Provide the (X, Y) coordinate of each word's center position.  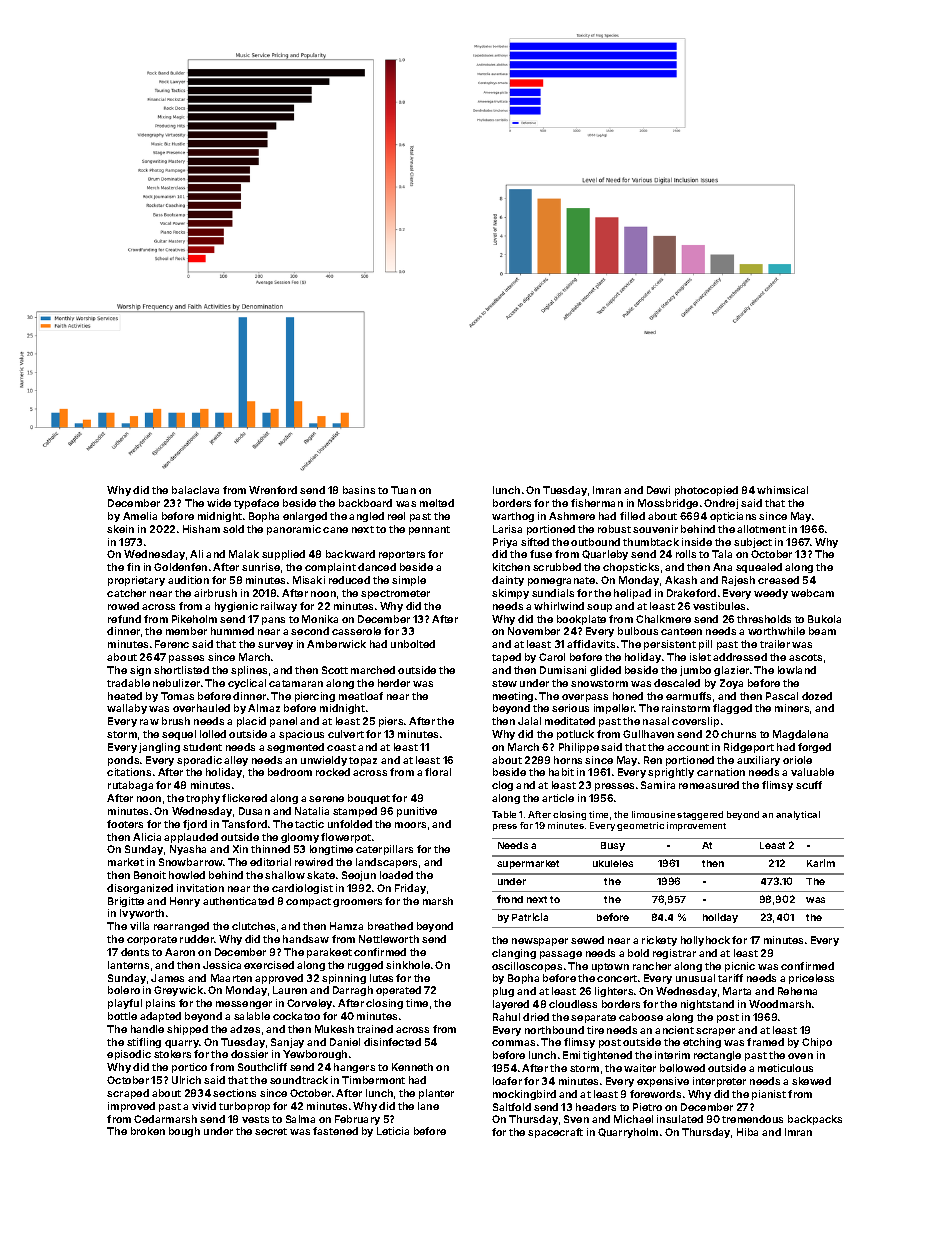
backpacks (815, 1120)
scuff (809, 785)
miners (792, 708)
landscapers (386, 863)
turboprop (244, 1107)
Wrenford (273, 490)
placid (251, 722)
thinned (270, 849)
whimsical (782, 490)
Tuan (403, 490)
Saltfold (512, 1107)
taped (506, 658)
